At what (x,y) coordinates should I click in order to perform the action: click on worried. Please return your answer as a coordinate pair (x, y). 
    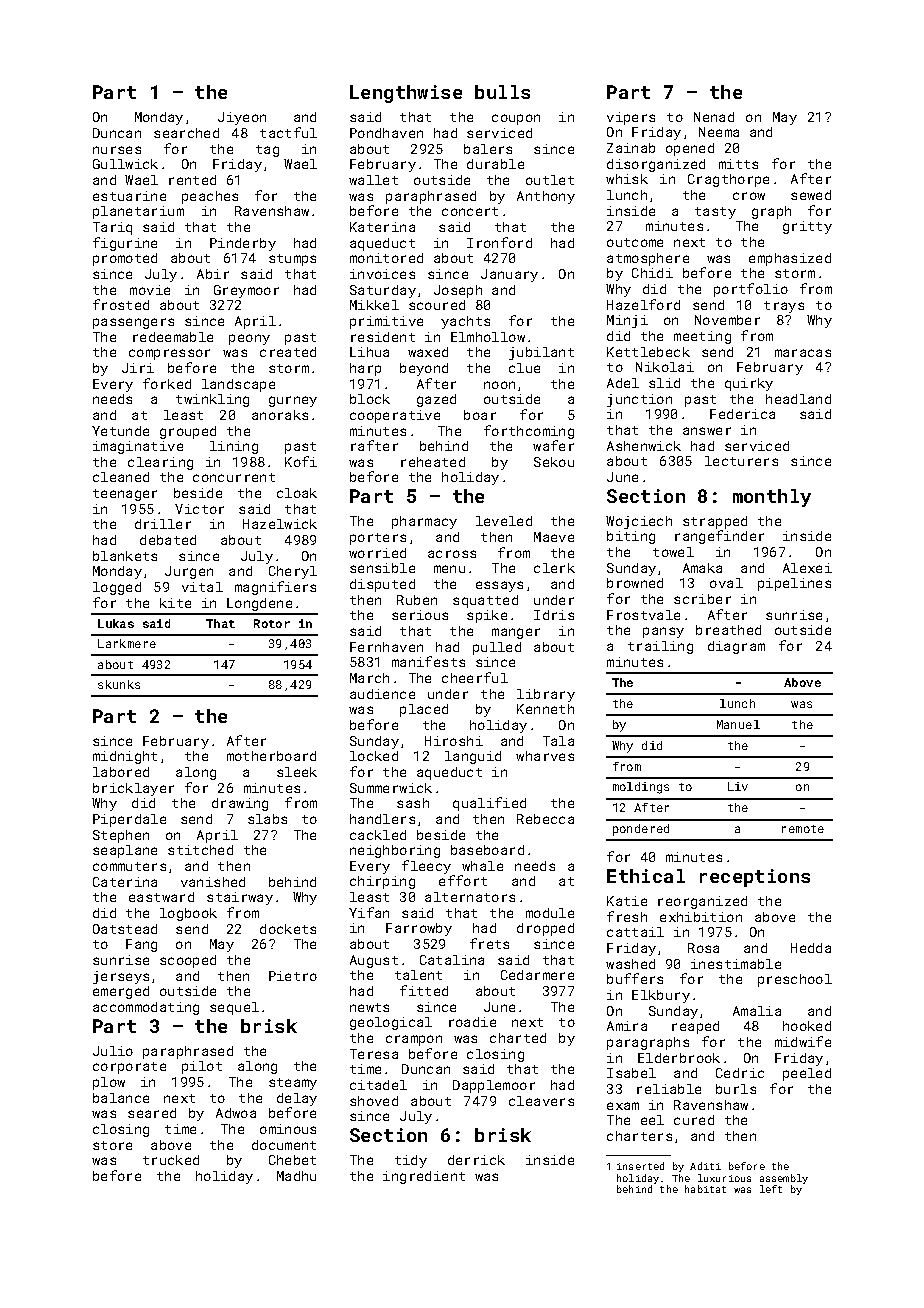
    Looking at the image, I should click on (377, 553).
